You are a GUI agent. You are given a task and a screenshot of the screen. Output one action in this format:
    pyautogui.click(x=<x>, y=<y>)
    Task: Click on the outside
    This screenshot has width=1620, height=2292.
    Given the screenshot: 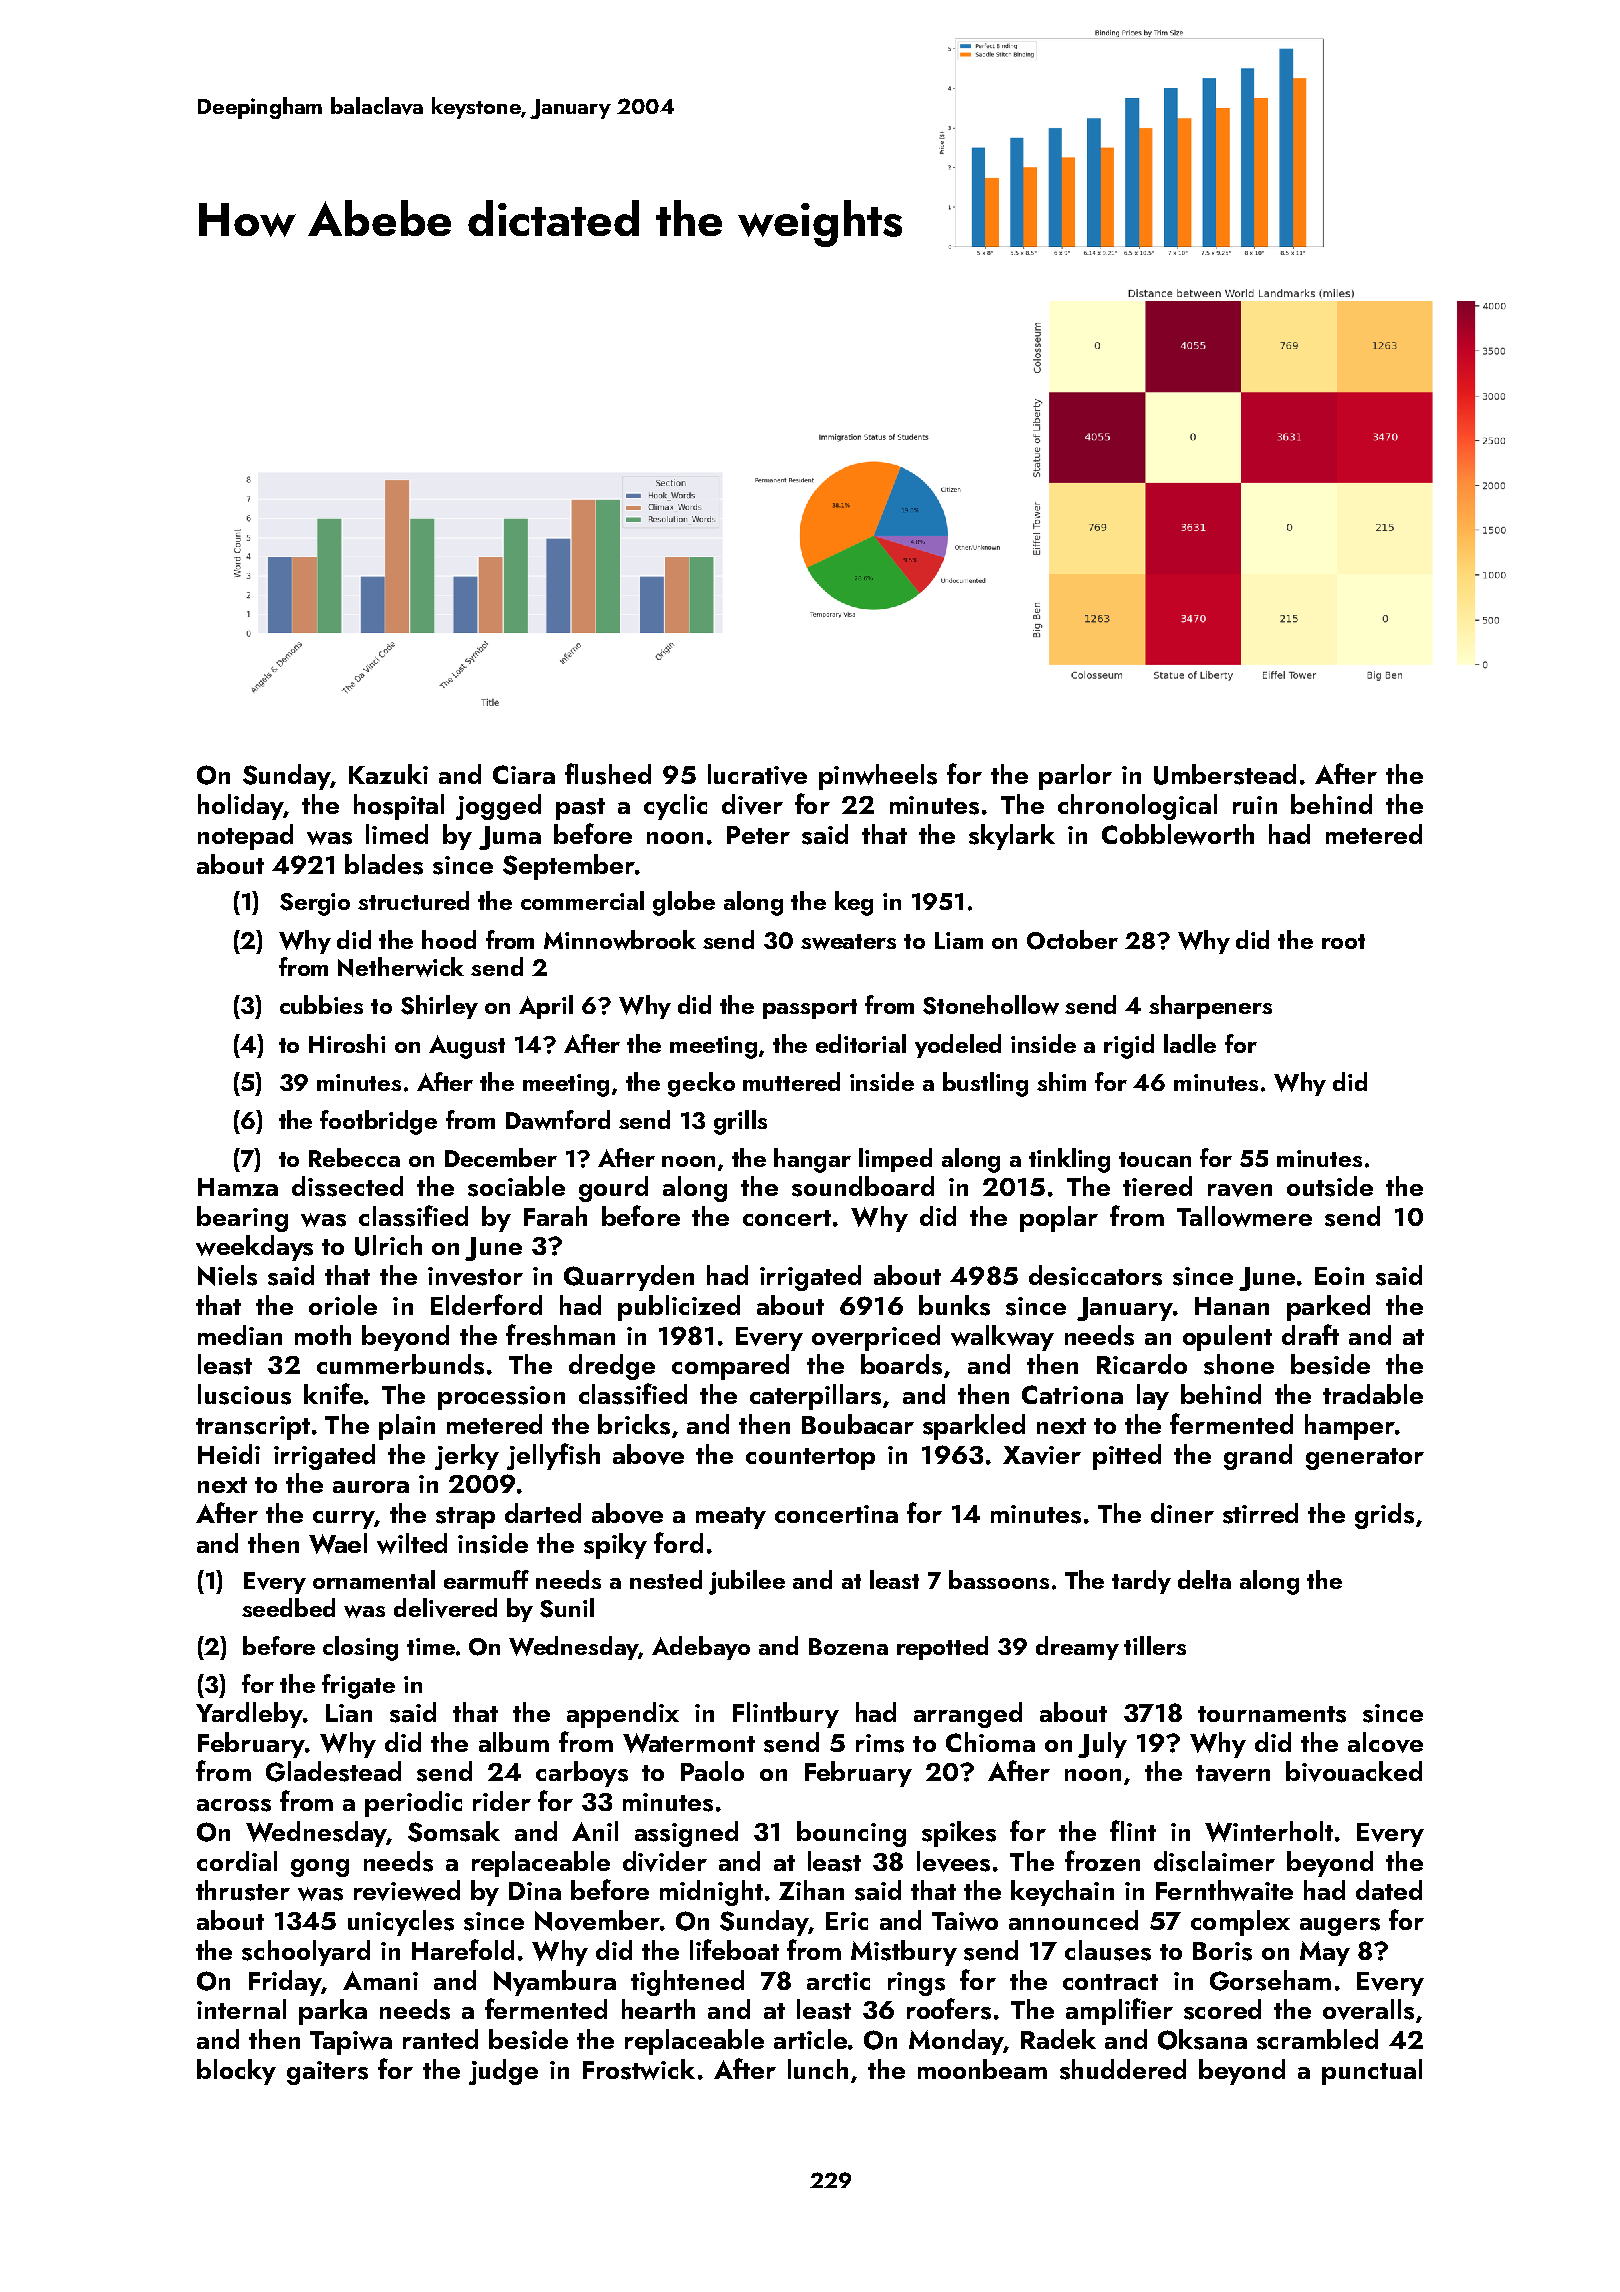 What is the action you would take?
    pyautogui.click(x=1330, y=1186)
